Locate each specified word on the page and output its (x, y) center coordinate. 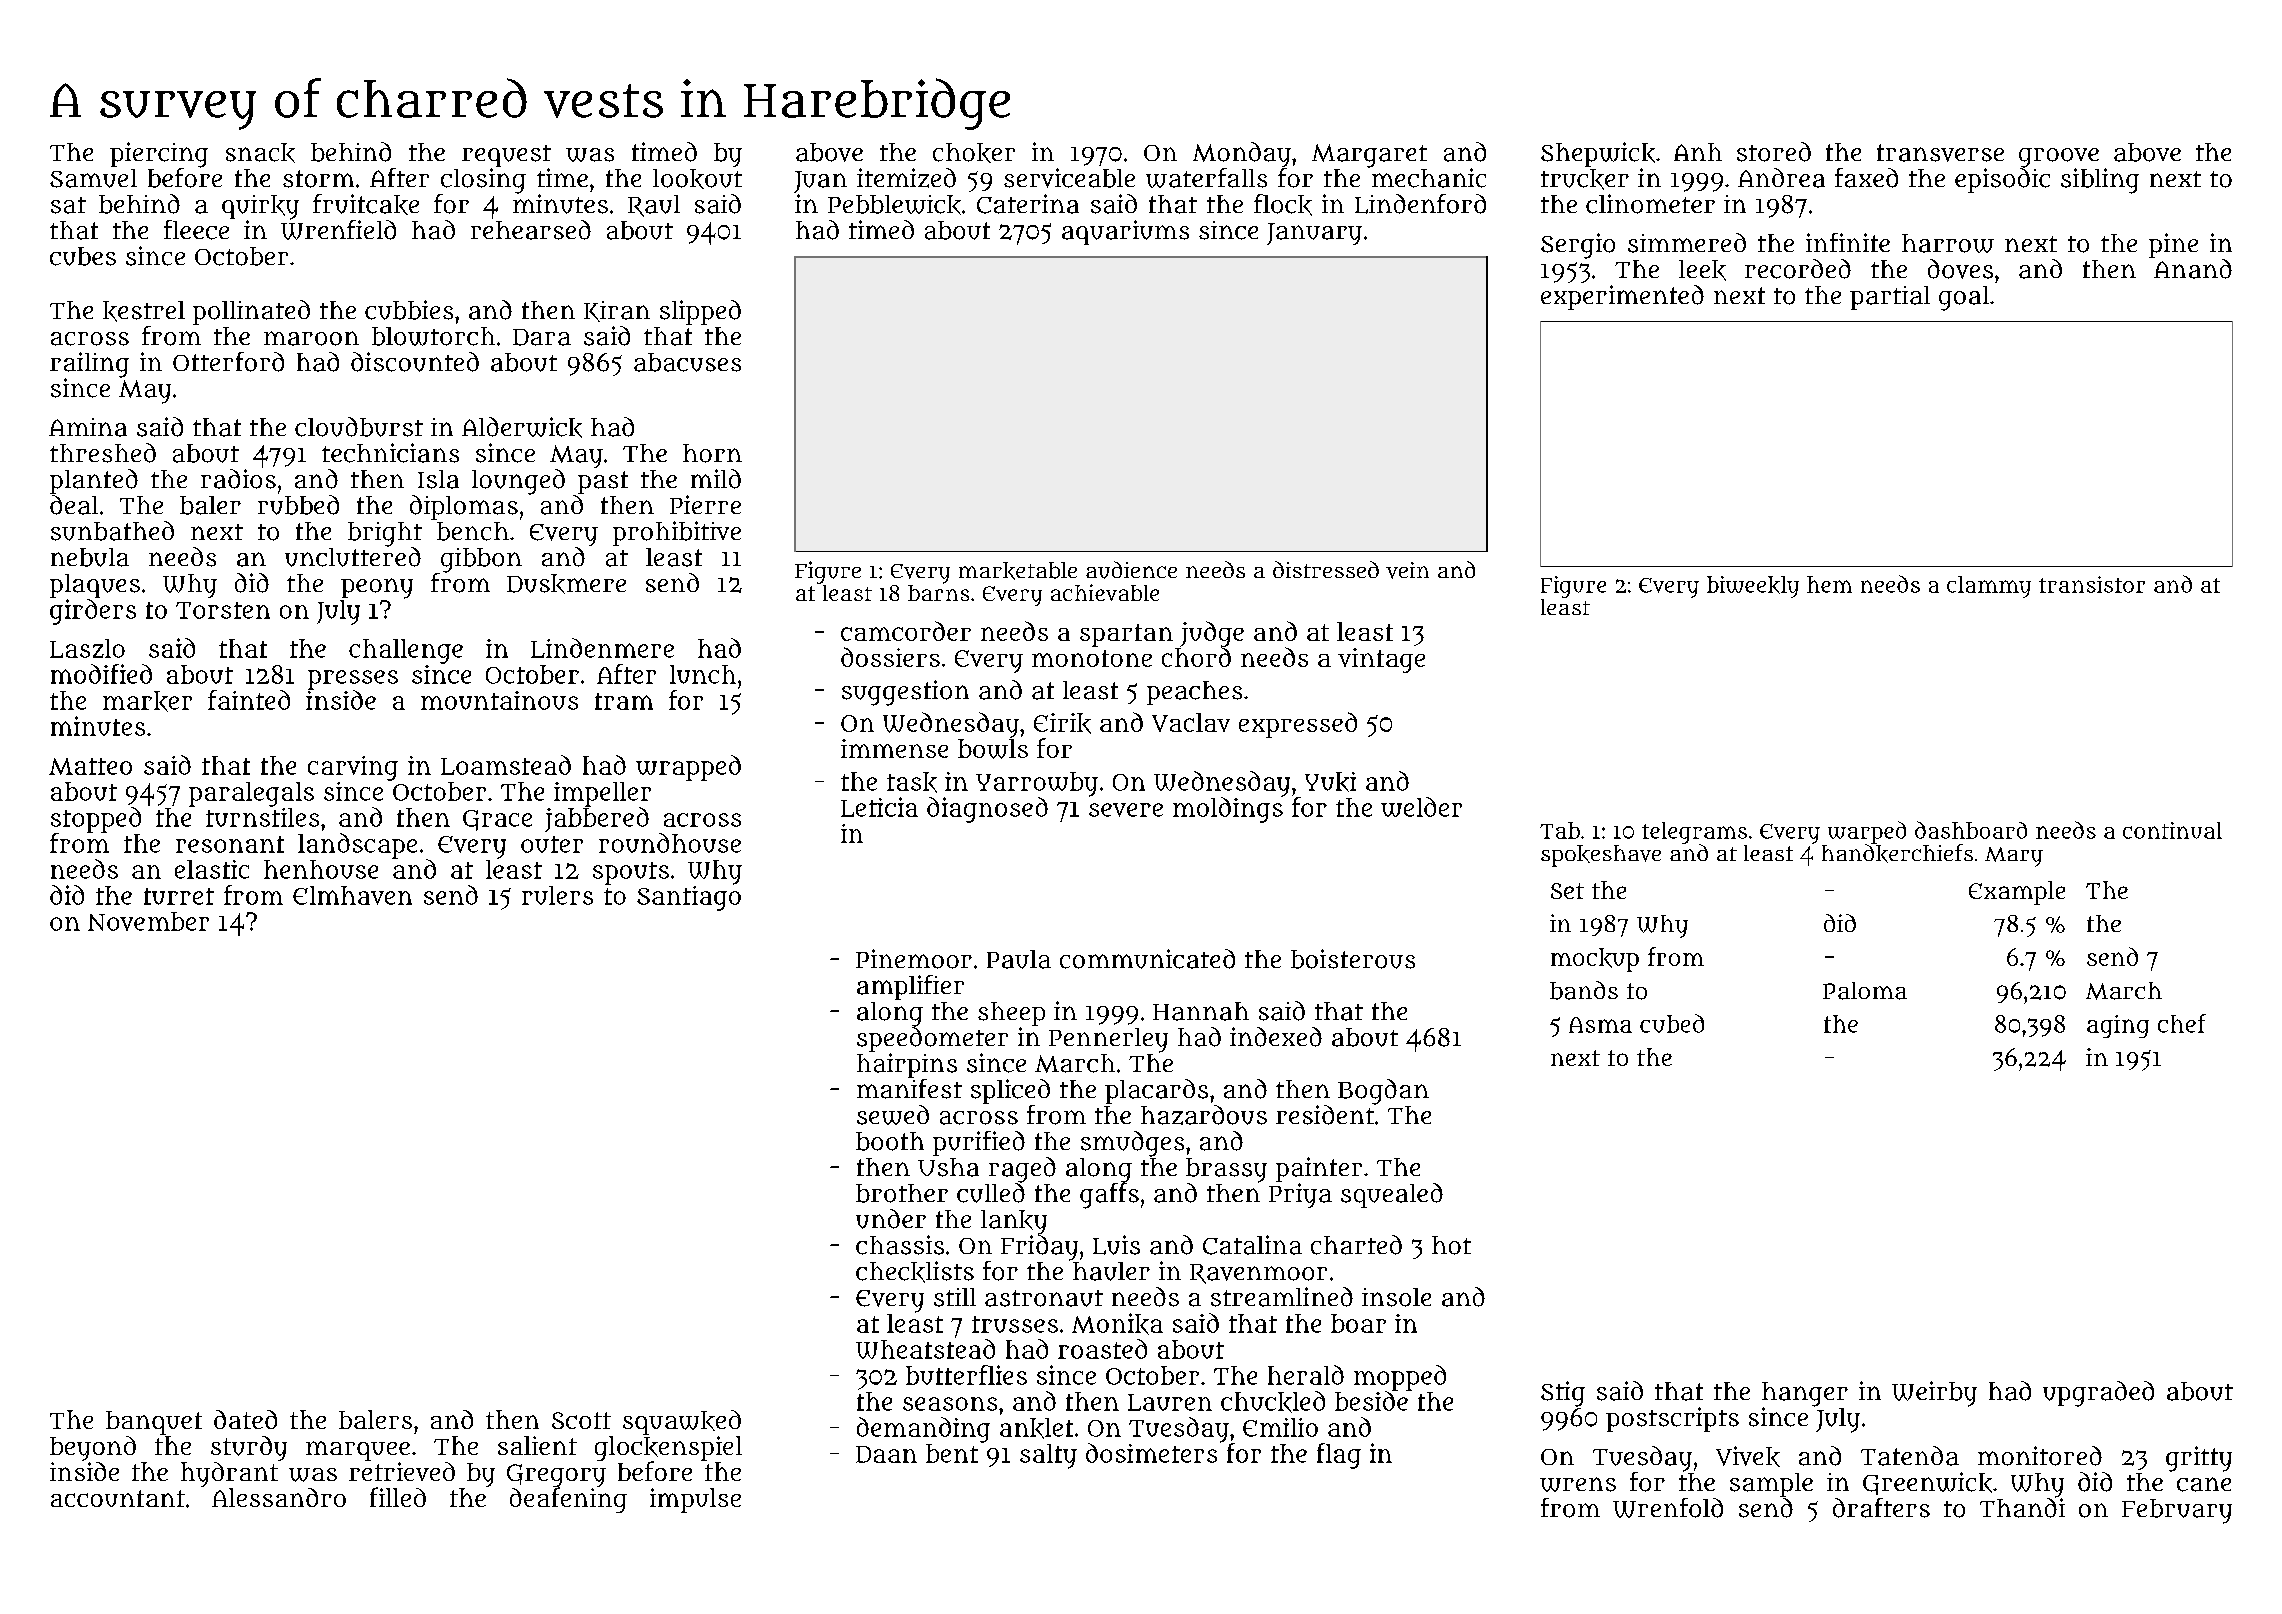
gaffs (1109, 1196)
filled (398, 1497)
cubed (1672, 1023)
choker (974, 153)
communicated (1147, 959)
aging (2118, 1026)
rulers (557, 895)
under (891, 1219)
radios (238, 479)
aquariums (1125, 232)
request (506, 156)
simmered (1687, 243)
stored (1774, 152)
